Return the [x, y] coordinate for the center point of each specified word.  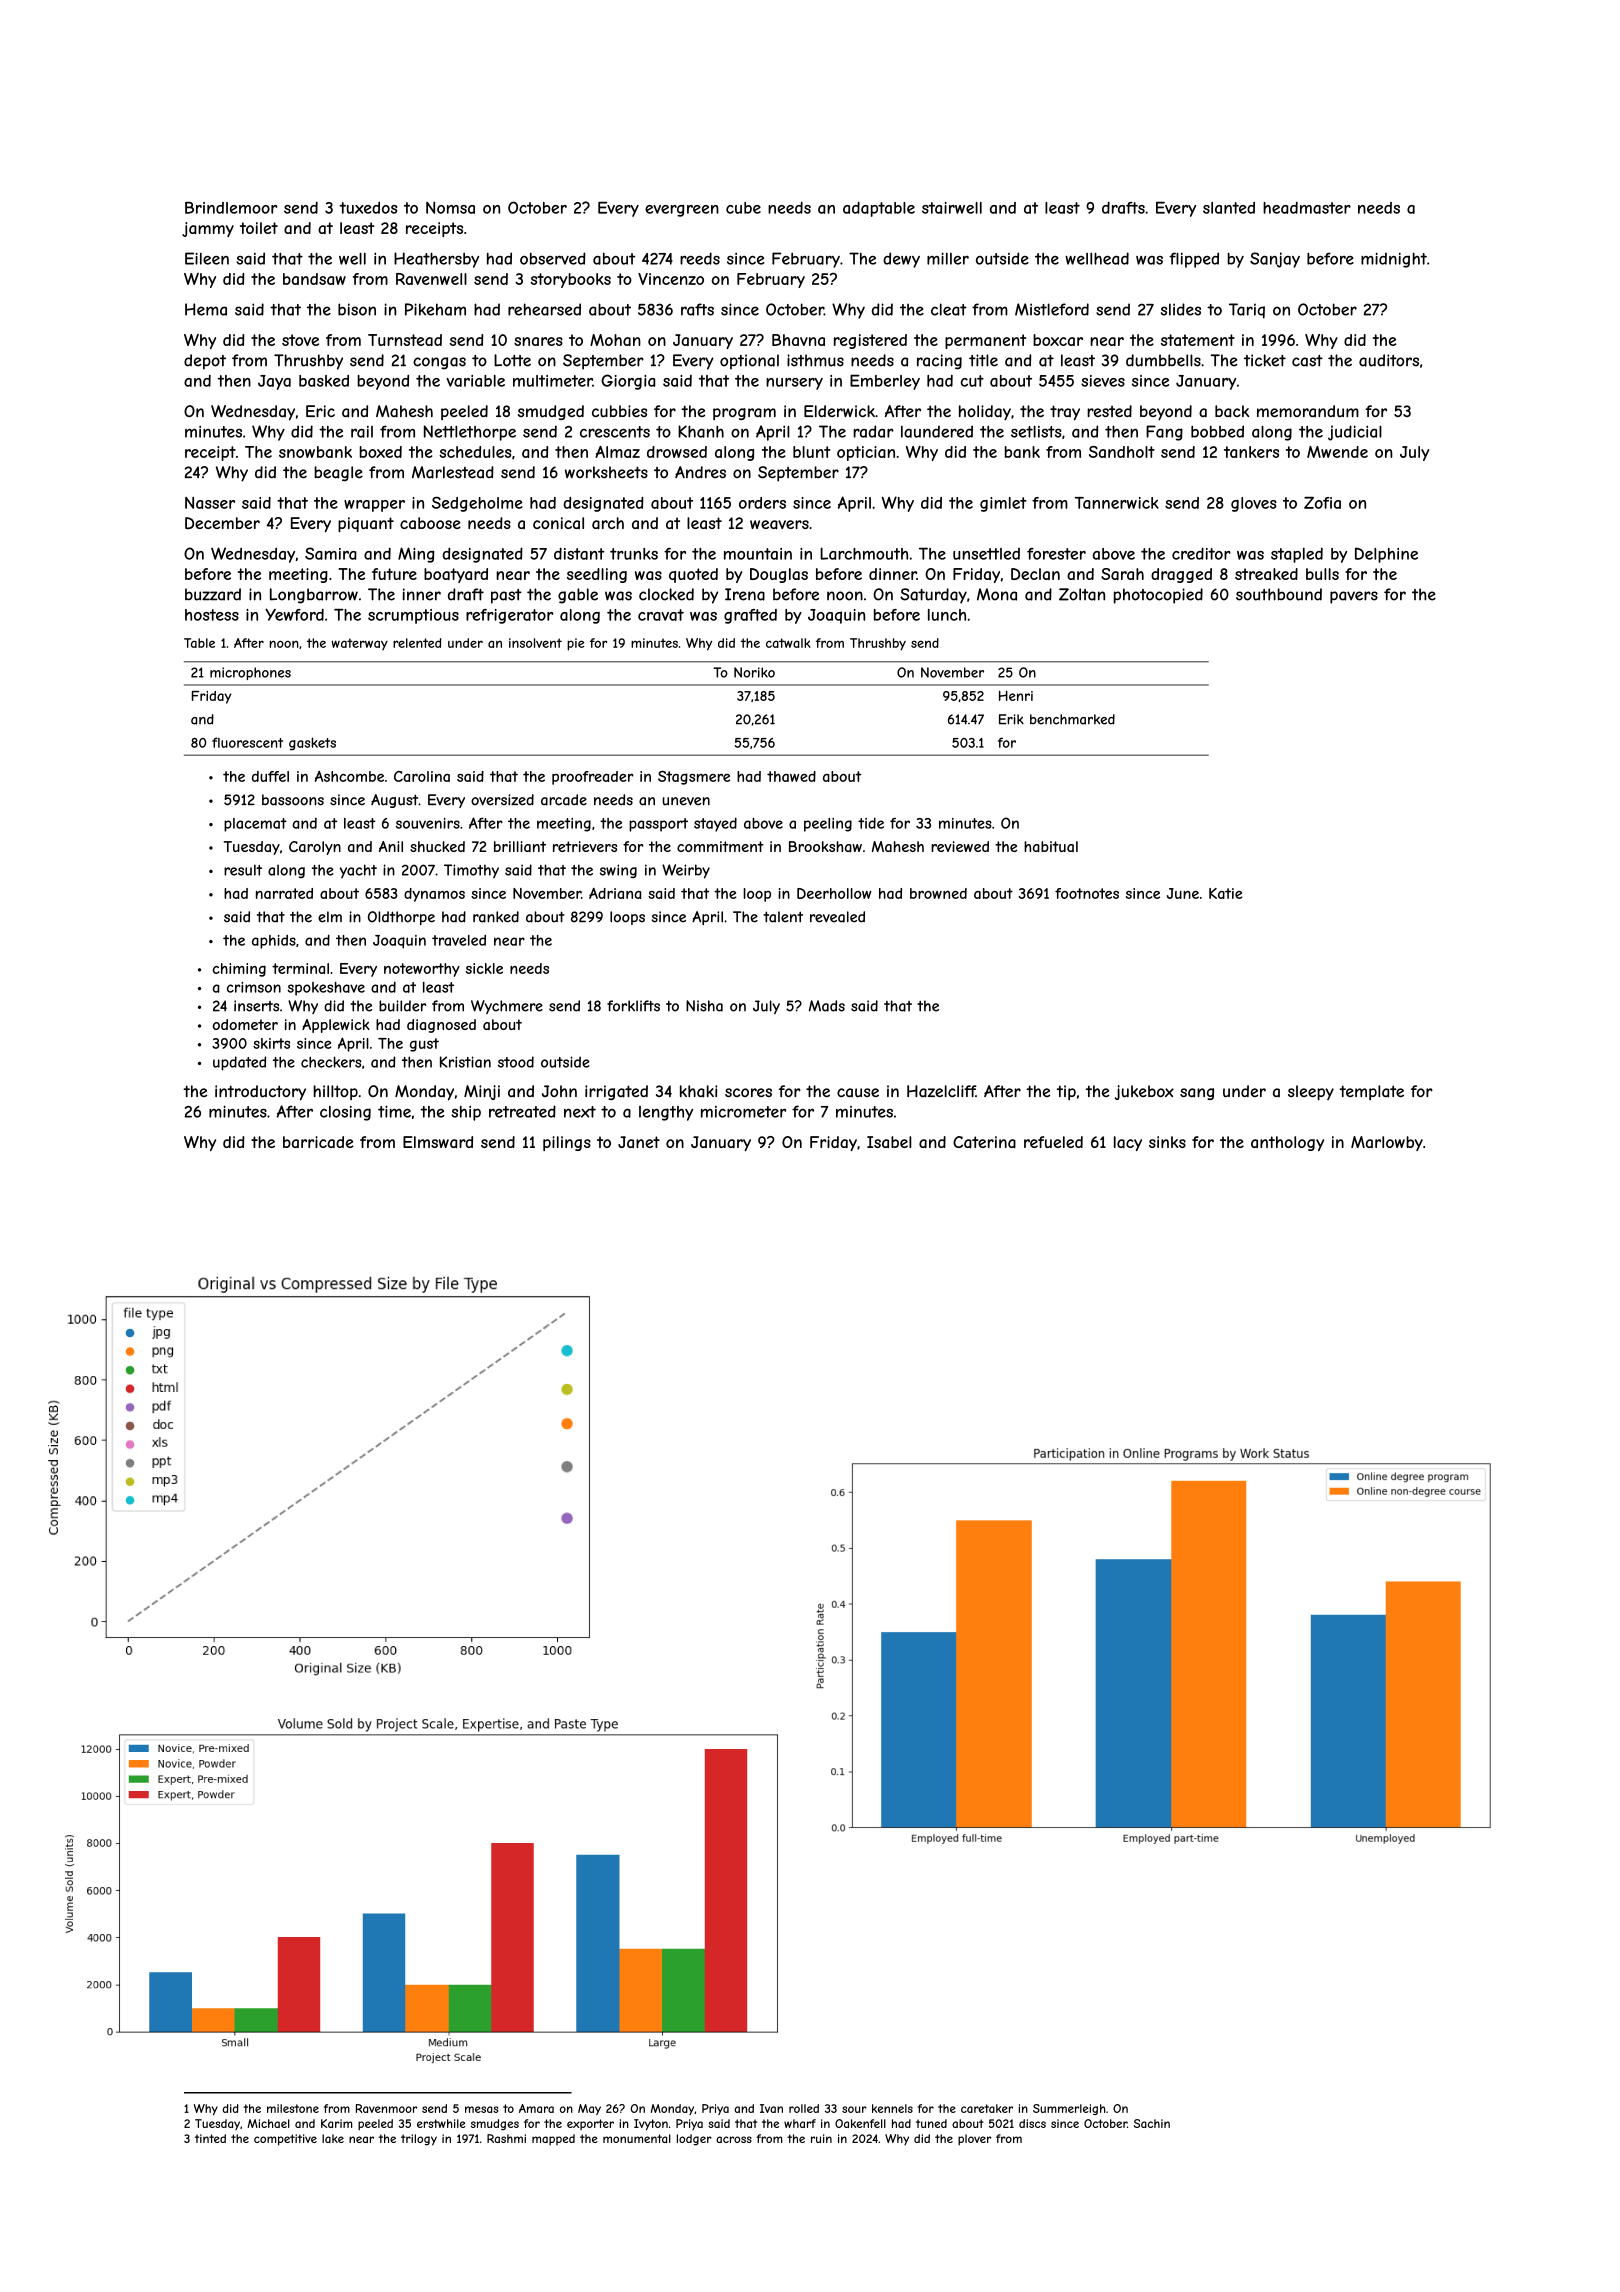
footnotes [1087, 893]
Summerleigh [1069, 2109]
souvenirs [428, 823]
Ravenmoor [386, 2108]
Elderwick [839, 411]
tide [871, 823]
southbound [1279, 594]
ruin [821, 2138]
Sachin [1152, 2123]
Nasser [210, 503]
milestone [293, 2108]
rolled [804, 2108]
